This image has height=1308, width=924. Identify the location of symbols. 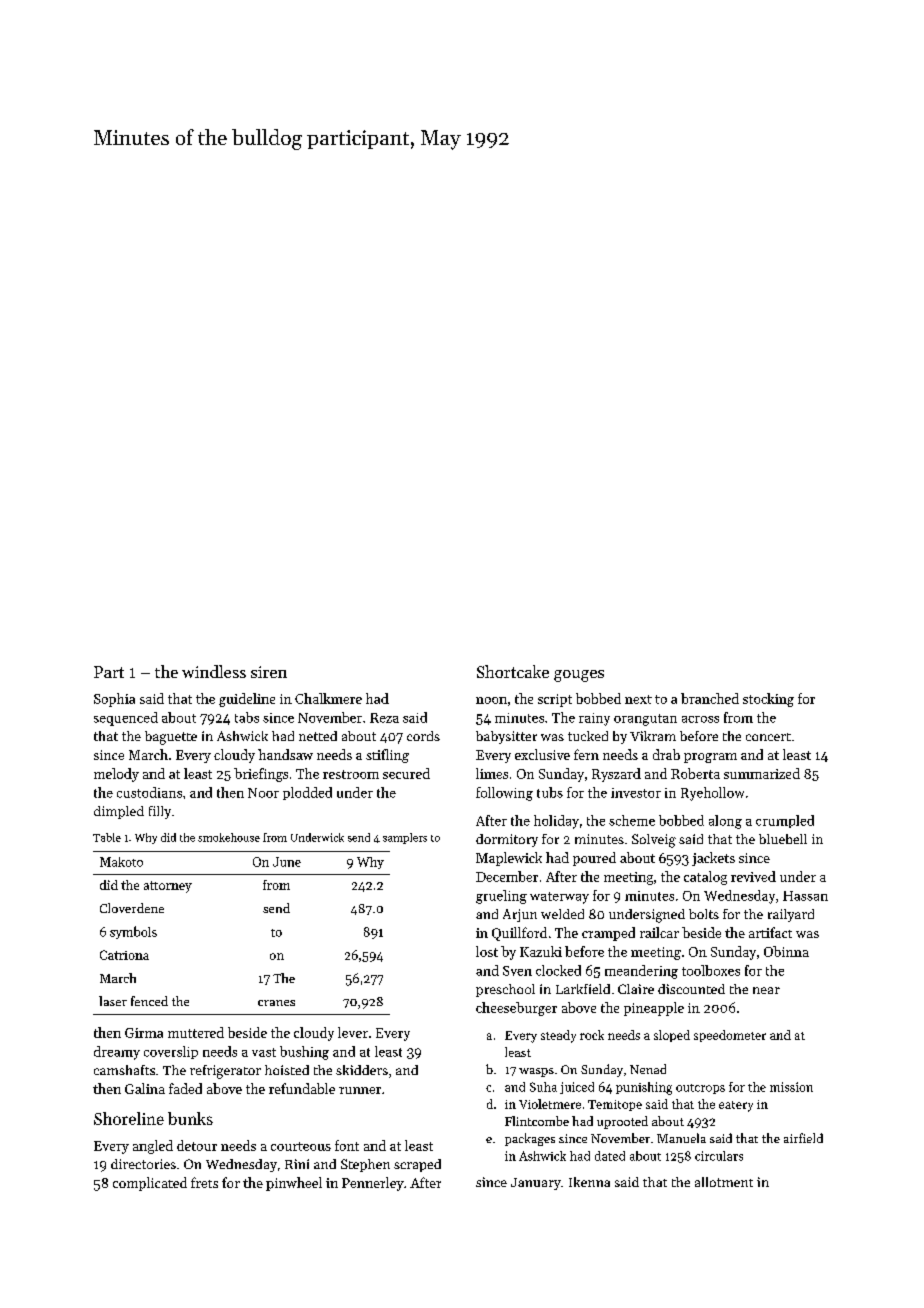
(133, 932).
